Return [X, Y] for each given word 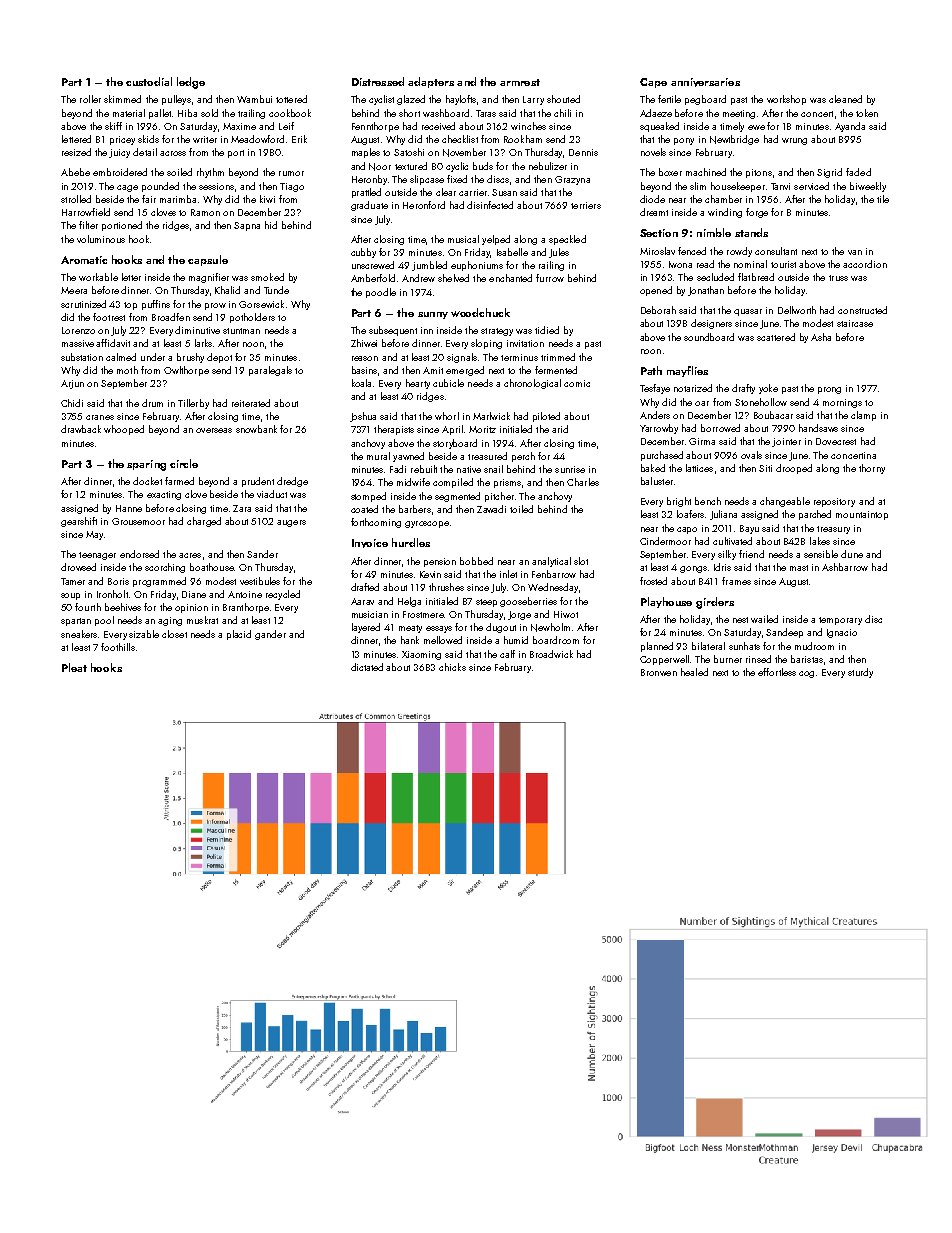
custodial [149, 81]
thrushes [446, 587]
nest [740, 620]
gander [270, 635]
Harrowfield [86, 212]
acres [190, 555]
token [867, 113]
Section [659, 233]
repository [834, 502]
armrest [520, 82]
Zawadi [491, 509]
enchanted [510, 278]
